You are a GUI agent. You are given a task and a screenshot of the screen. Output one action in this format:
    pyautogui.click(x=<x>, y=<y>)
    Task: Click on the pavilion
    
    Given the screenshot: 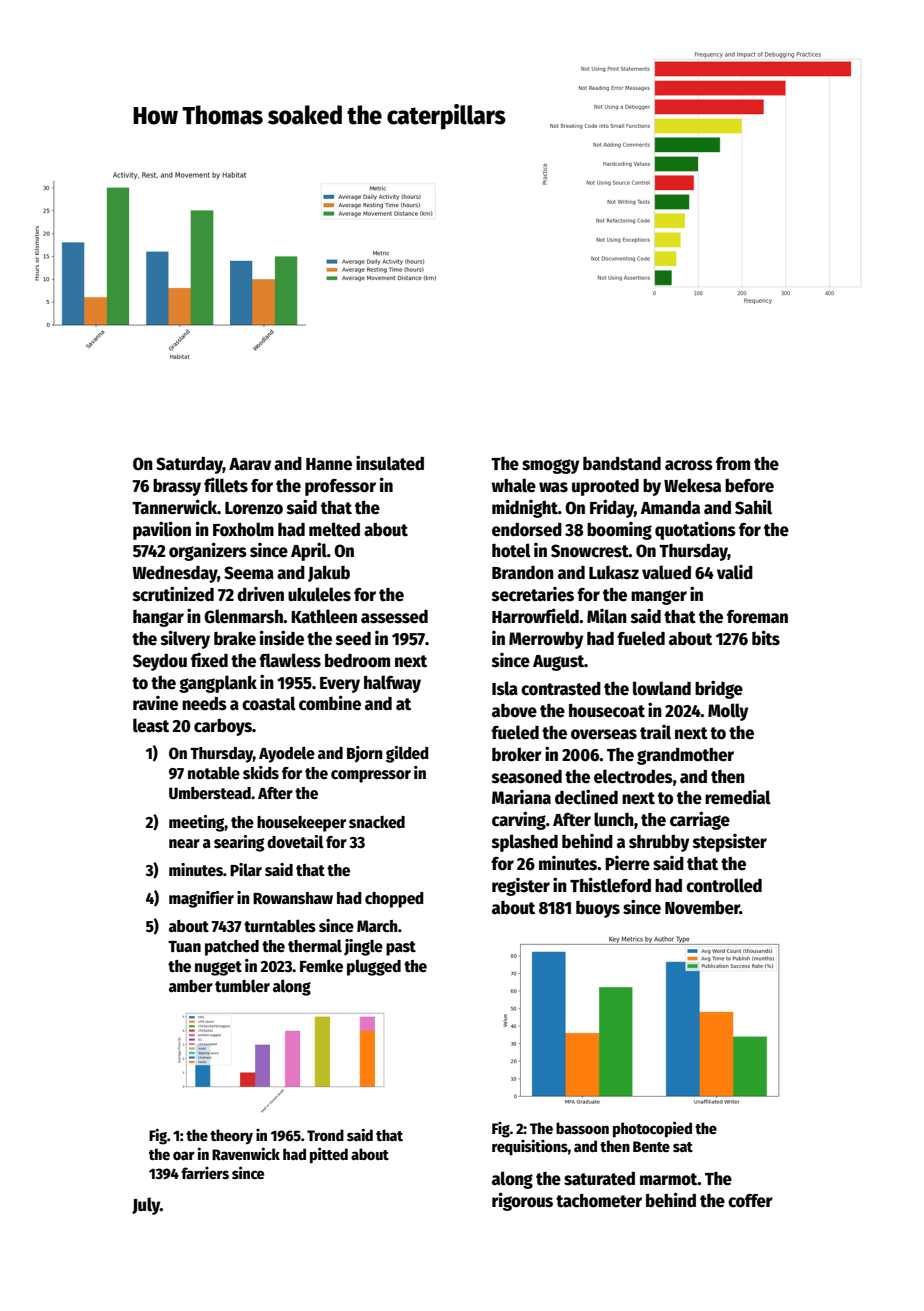 What is the action you would take?
    pyautogui.click(x=162, y=530)
